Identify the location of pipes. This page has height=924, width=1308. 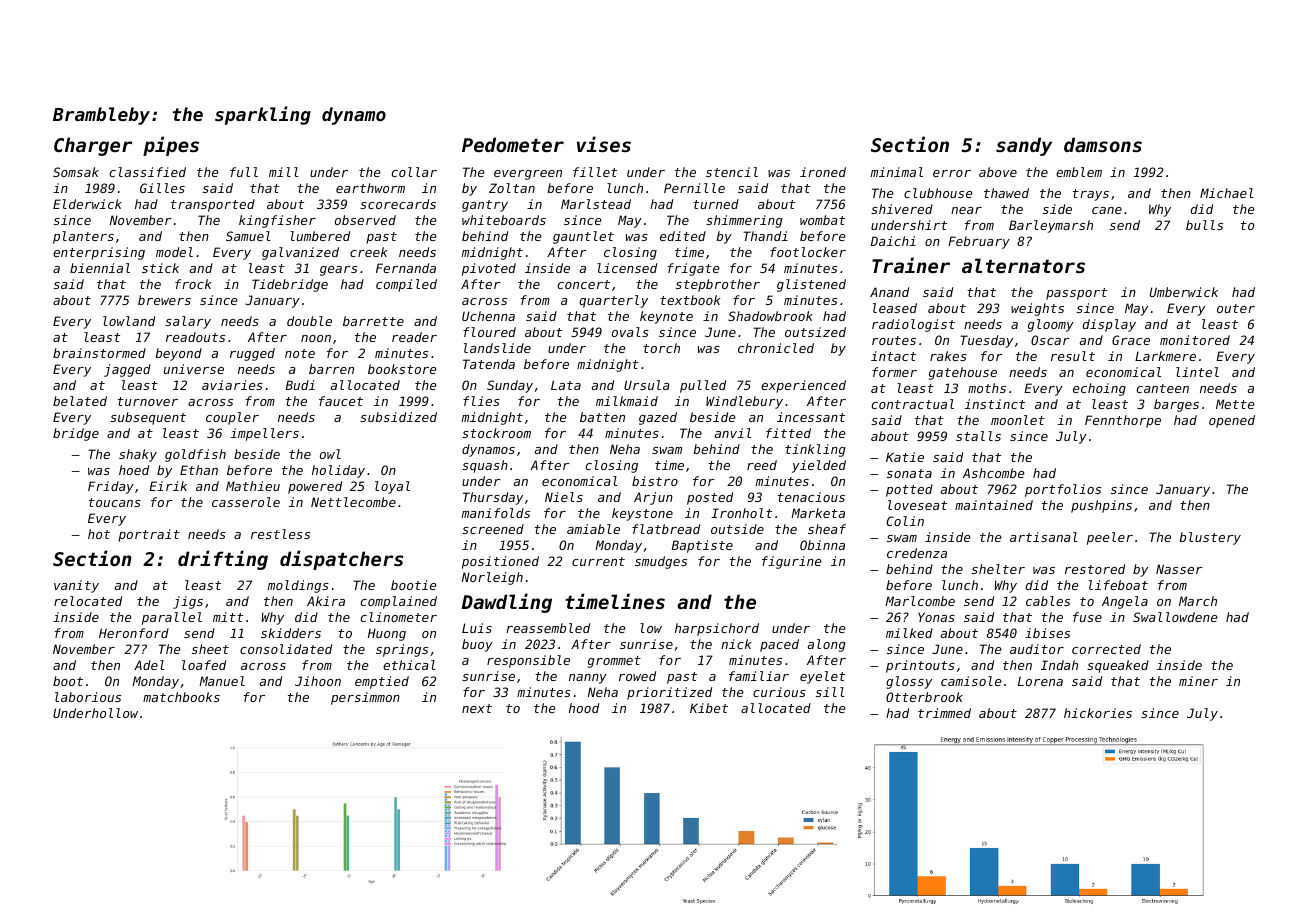
(171, 146).
